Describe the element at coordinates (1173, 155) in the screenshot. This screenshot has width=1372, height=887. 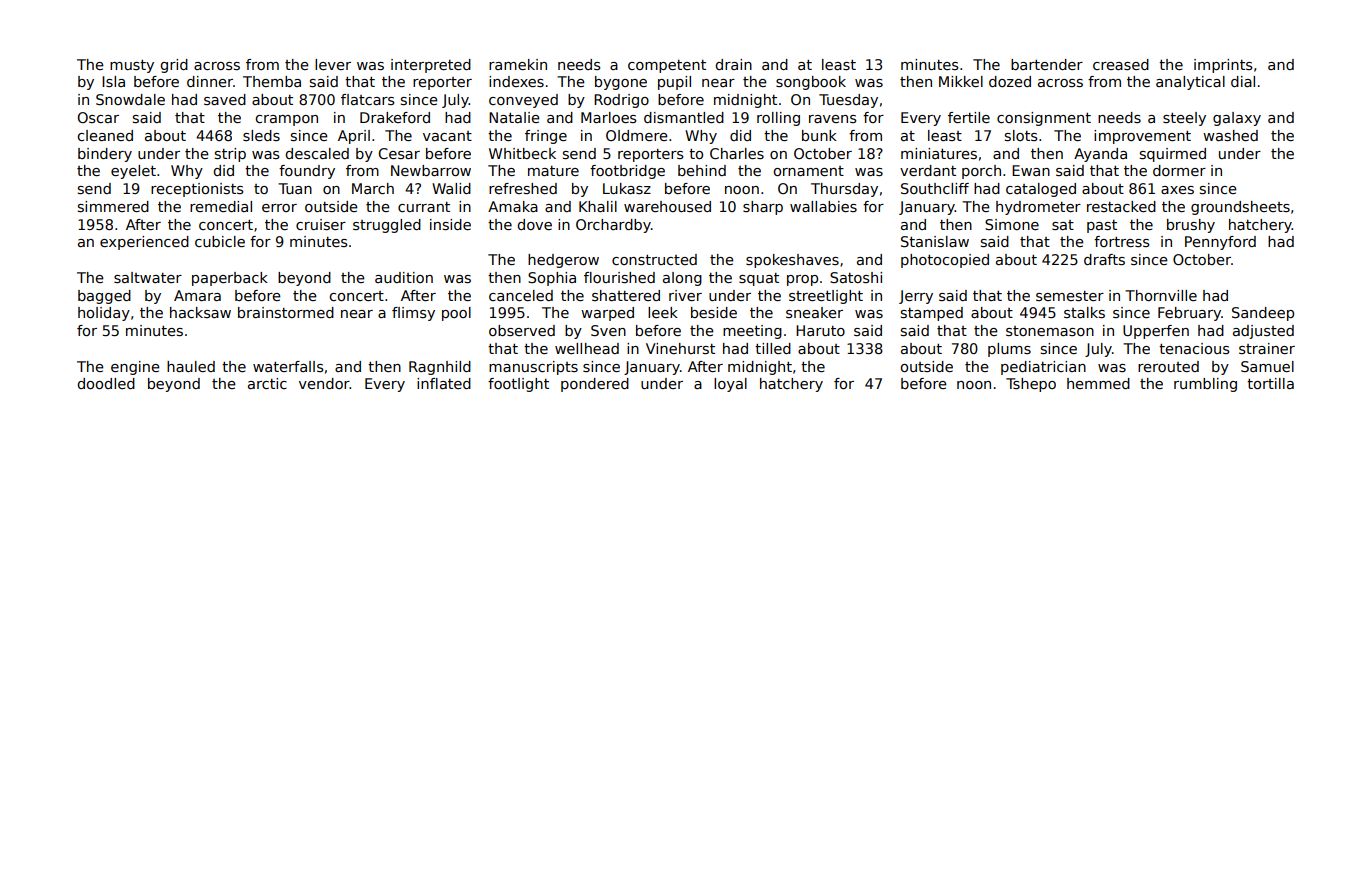
I see `squirmed` at that location.
